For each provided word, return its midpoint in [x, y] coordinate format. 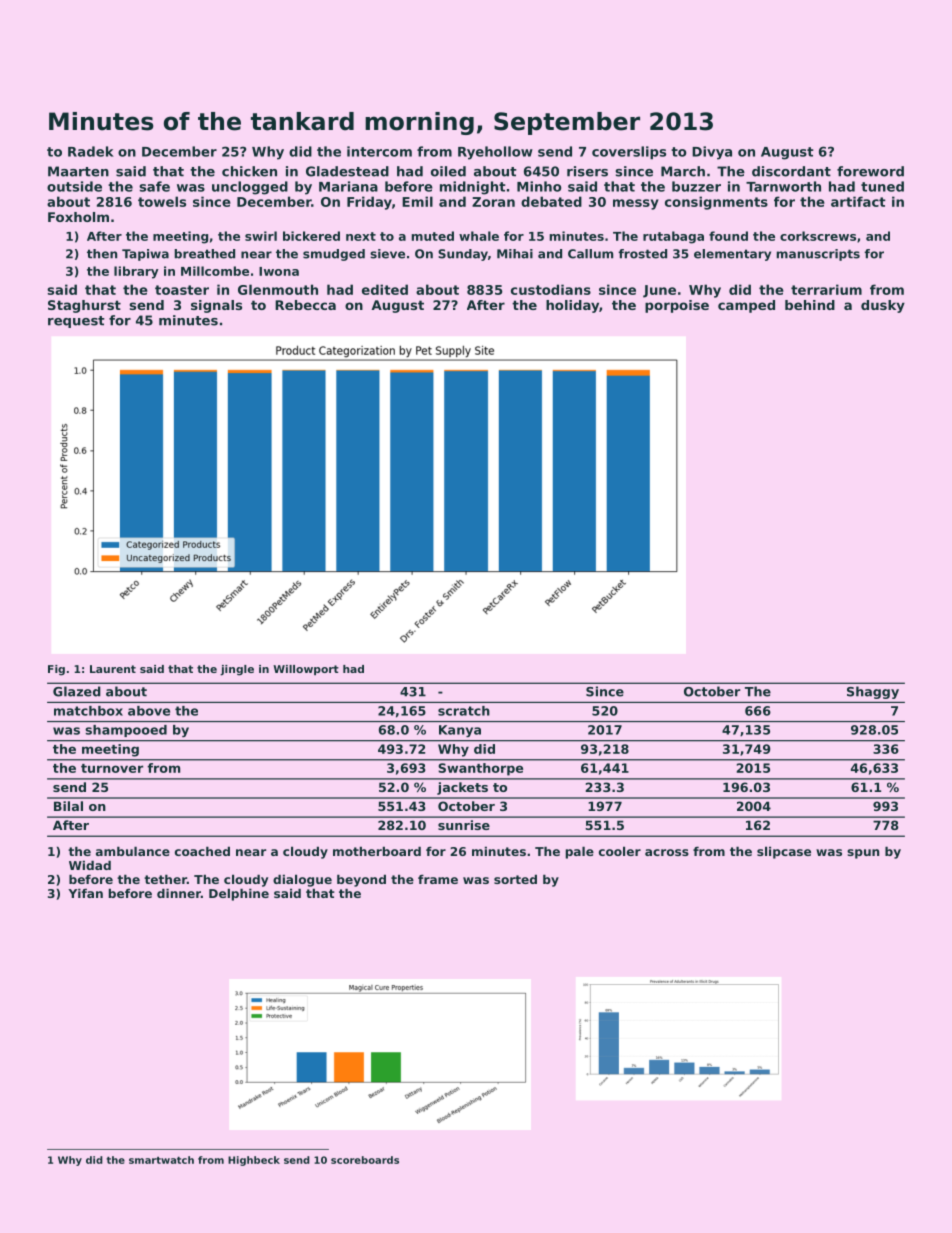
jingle [237, 670]
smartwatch [161, 1160]
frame [438, 879]
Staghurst [84, 306]
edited [385, 289]
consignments [716, 203]
